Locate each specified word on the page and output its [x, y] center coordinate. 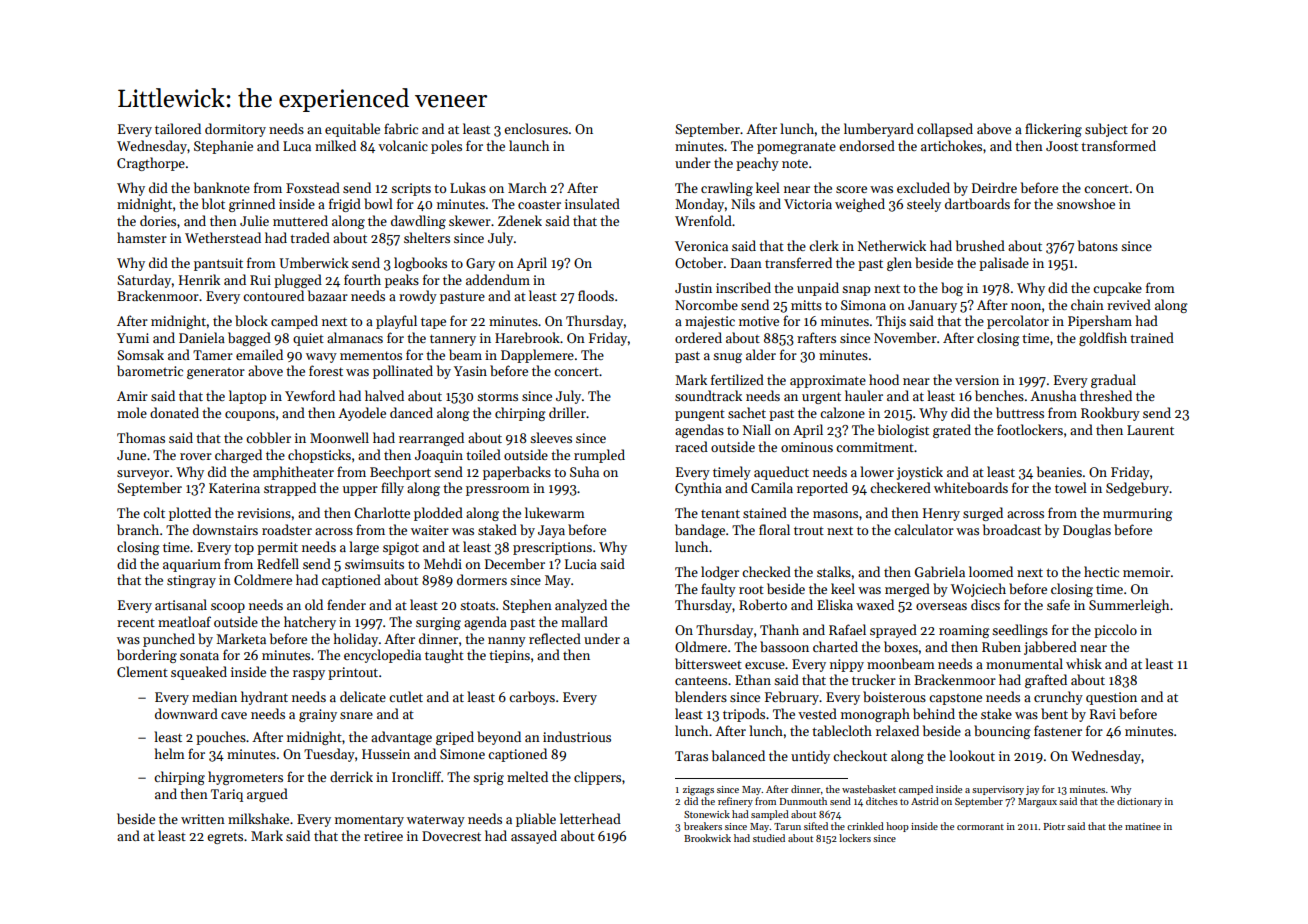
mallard [584, 621]
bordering [147, 656]
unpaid [818, 289]
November [905, 337]
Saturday [144, 281]
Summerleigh [1129, 606]
